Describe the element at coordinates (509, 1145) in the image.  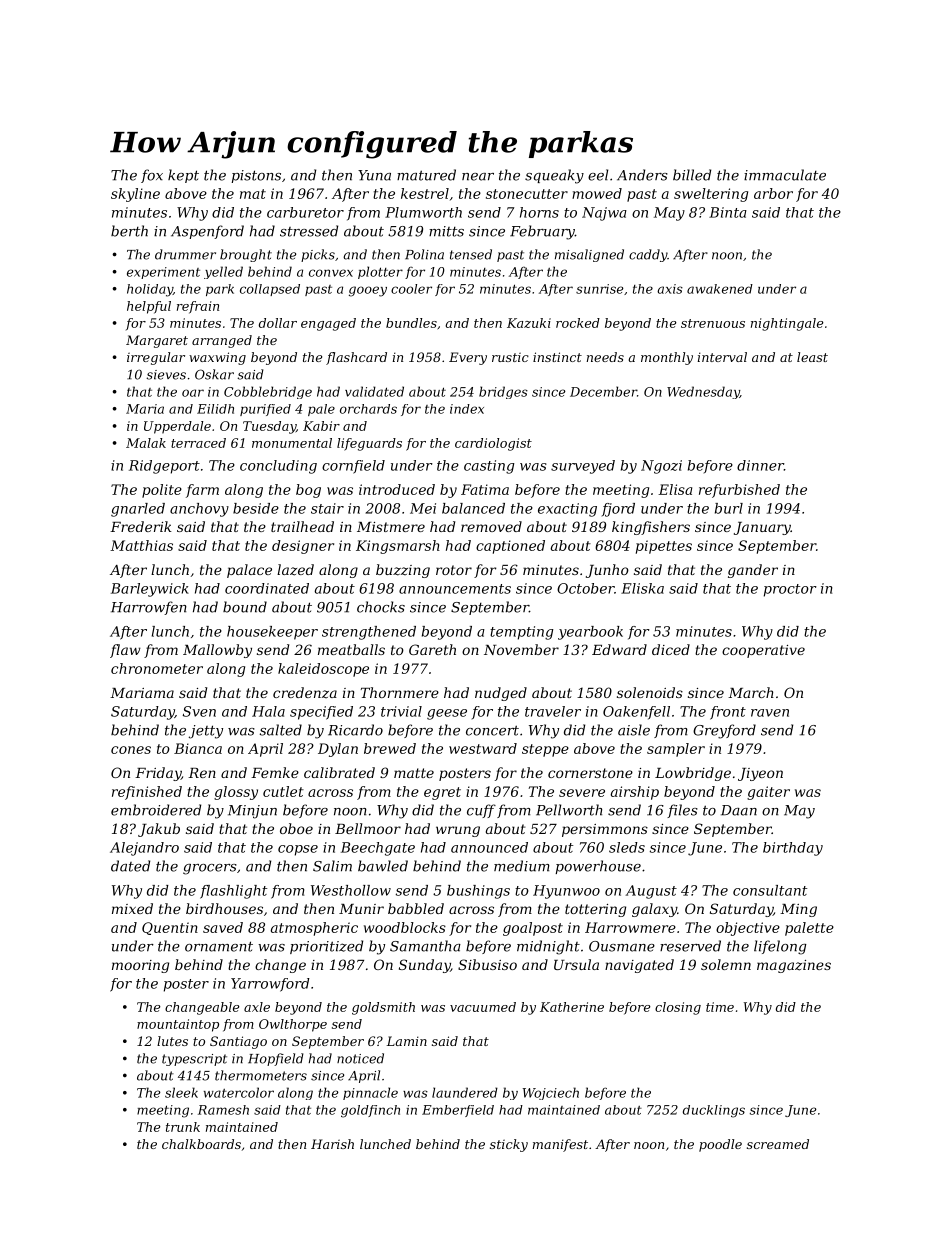
I see `sticky` at that location.
